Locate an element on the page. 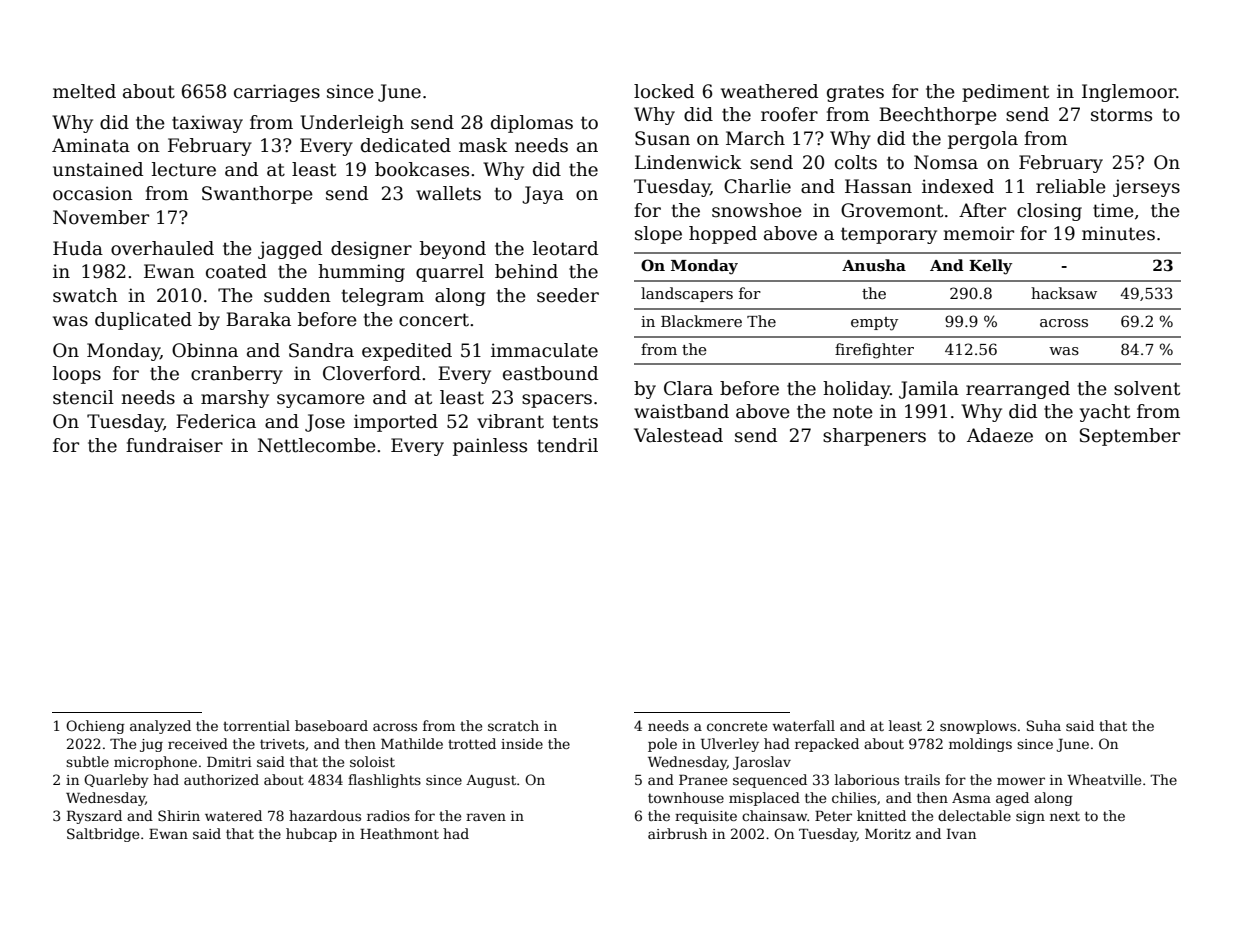 The height and width of the document is (952, 1233). hubcap is located at coordinates (311, 835).
